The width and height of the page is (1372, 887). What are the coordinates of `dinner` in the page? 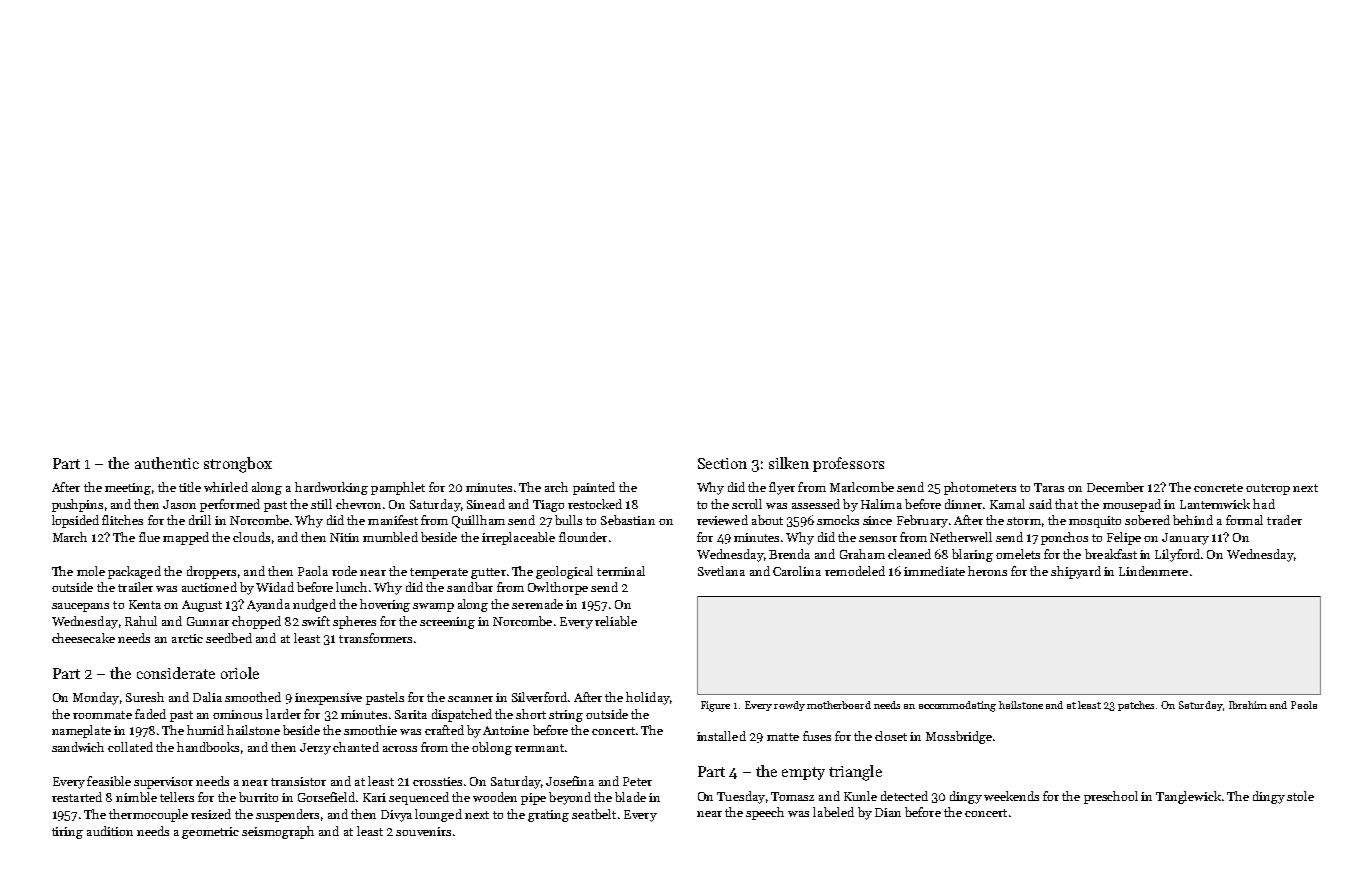 It's located at (963, 504).
